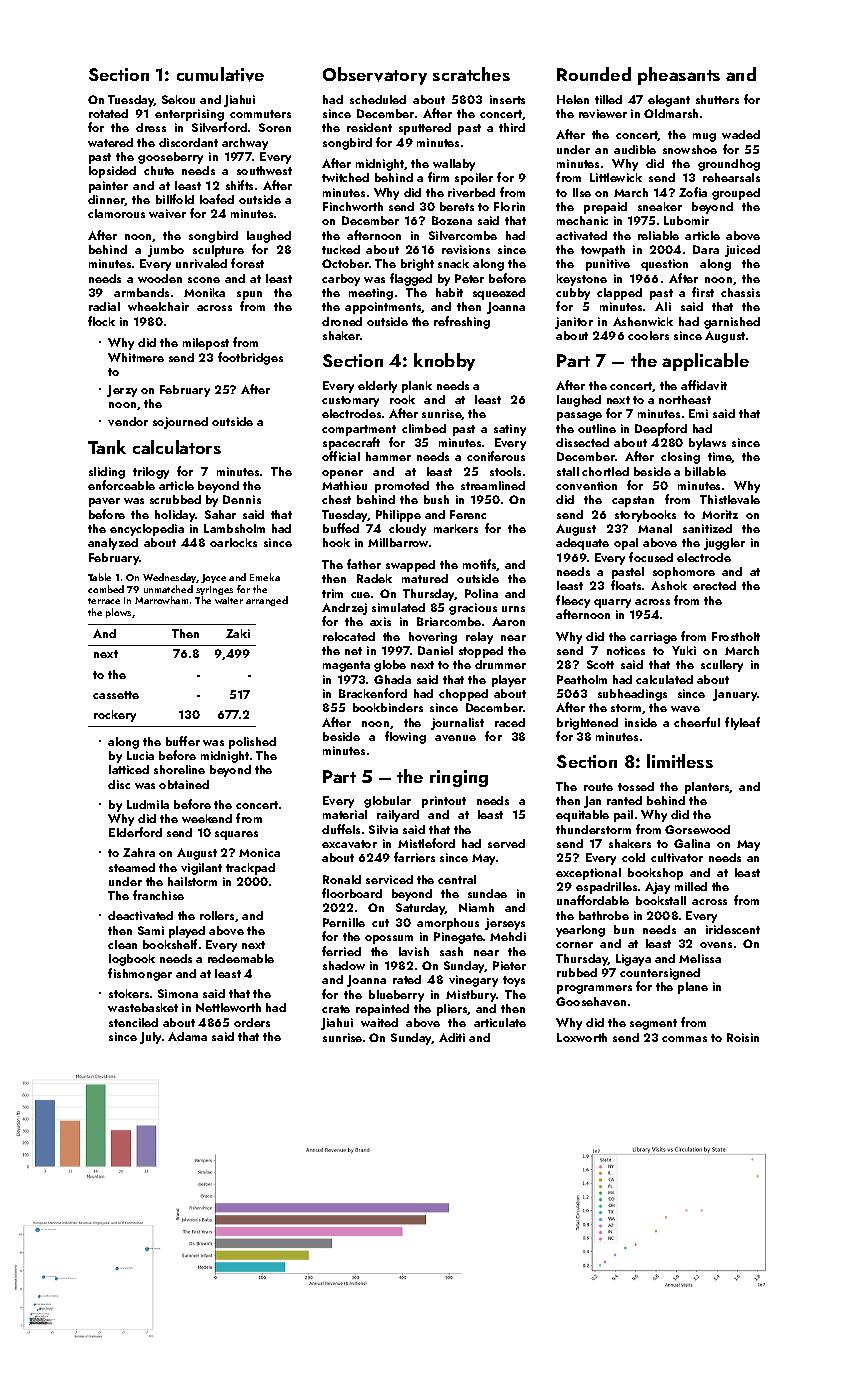  Describe the element at coordinates (717, 99) in the screenshot. I see `shutters` at that location.
